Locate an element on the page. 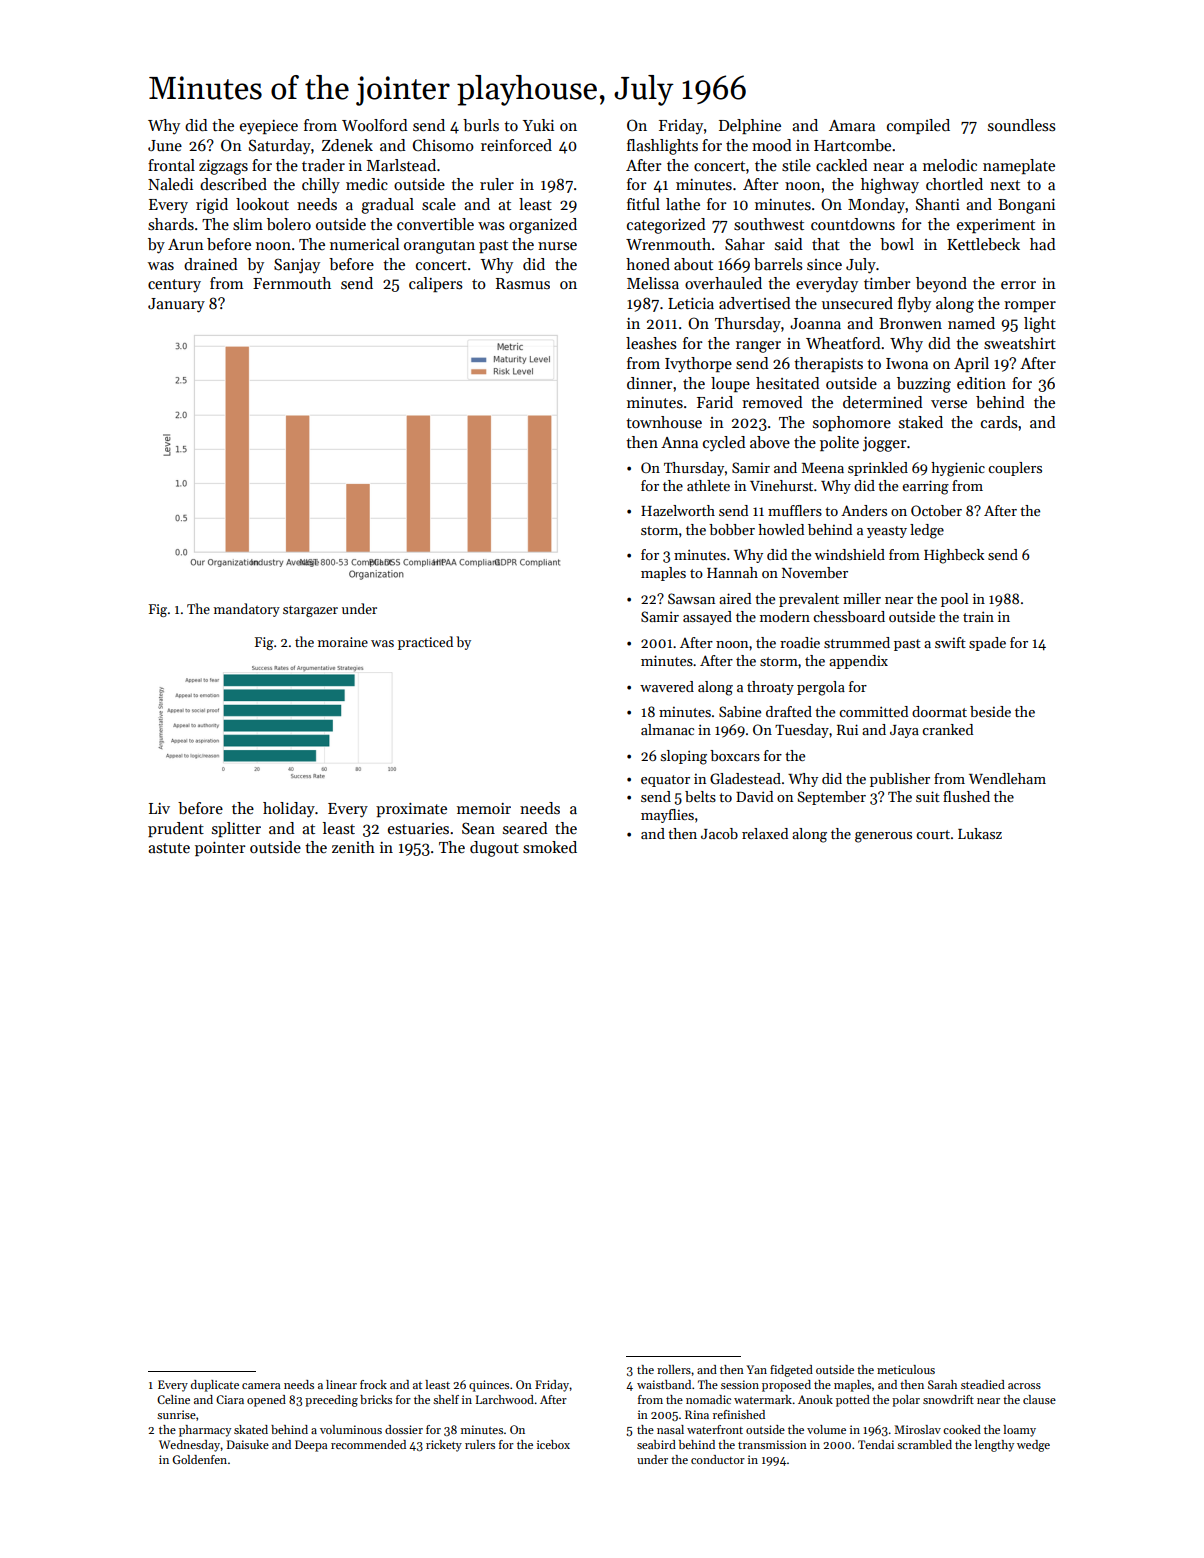 The height and width of the page is (1558, 1204). Deepa is located at coordinates (311, 1446).
